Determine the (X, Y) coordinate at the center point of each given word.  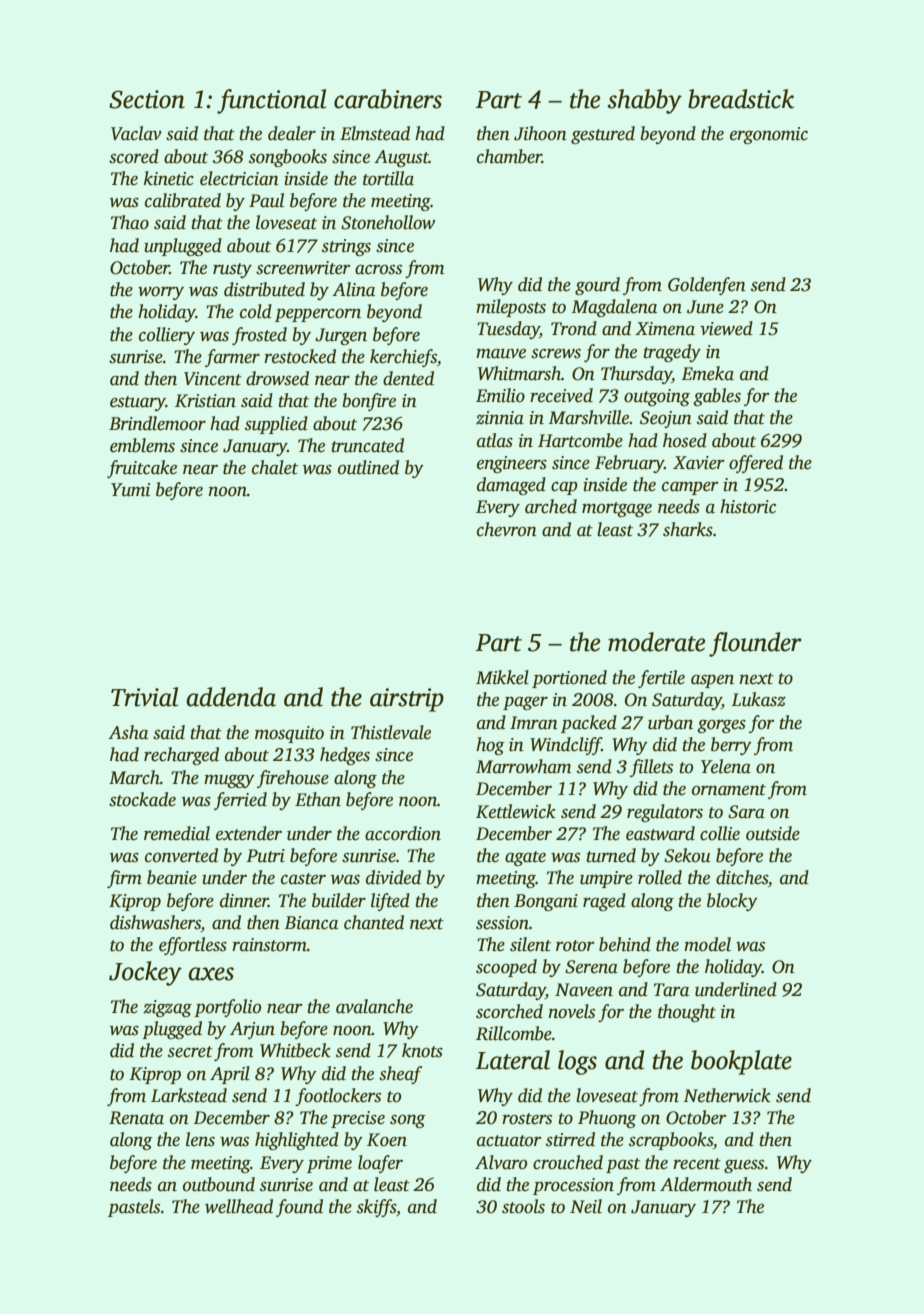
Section (147, 99)
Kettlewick (516, 811)
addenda (231, 697)
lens (200, 1139)
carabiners (388, 99)
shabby (645, 101)
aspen (712, 681)
